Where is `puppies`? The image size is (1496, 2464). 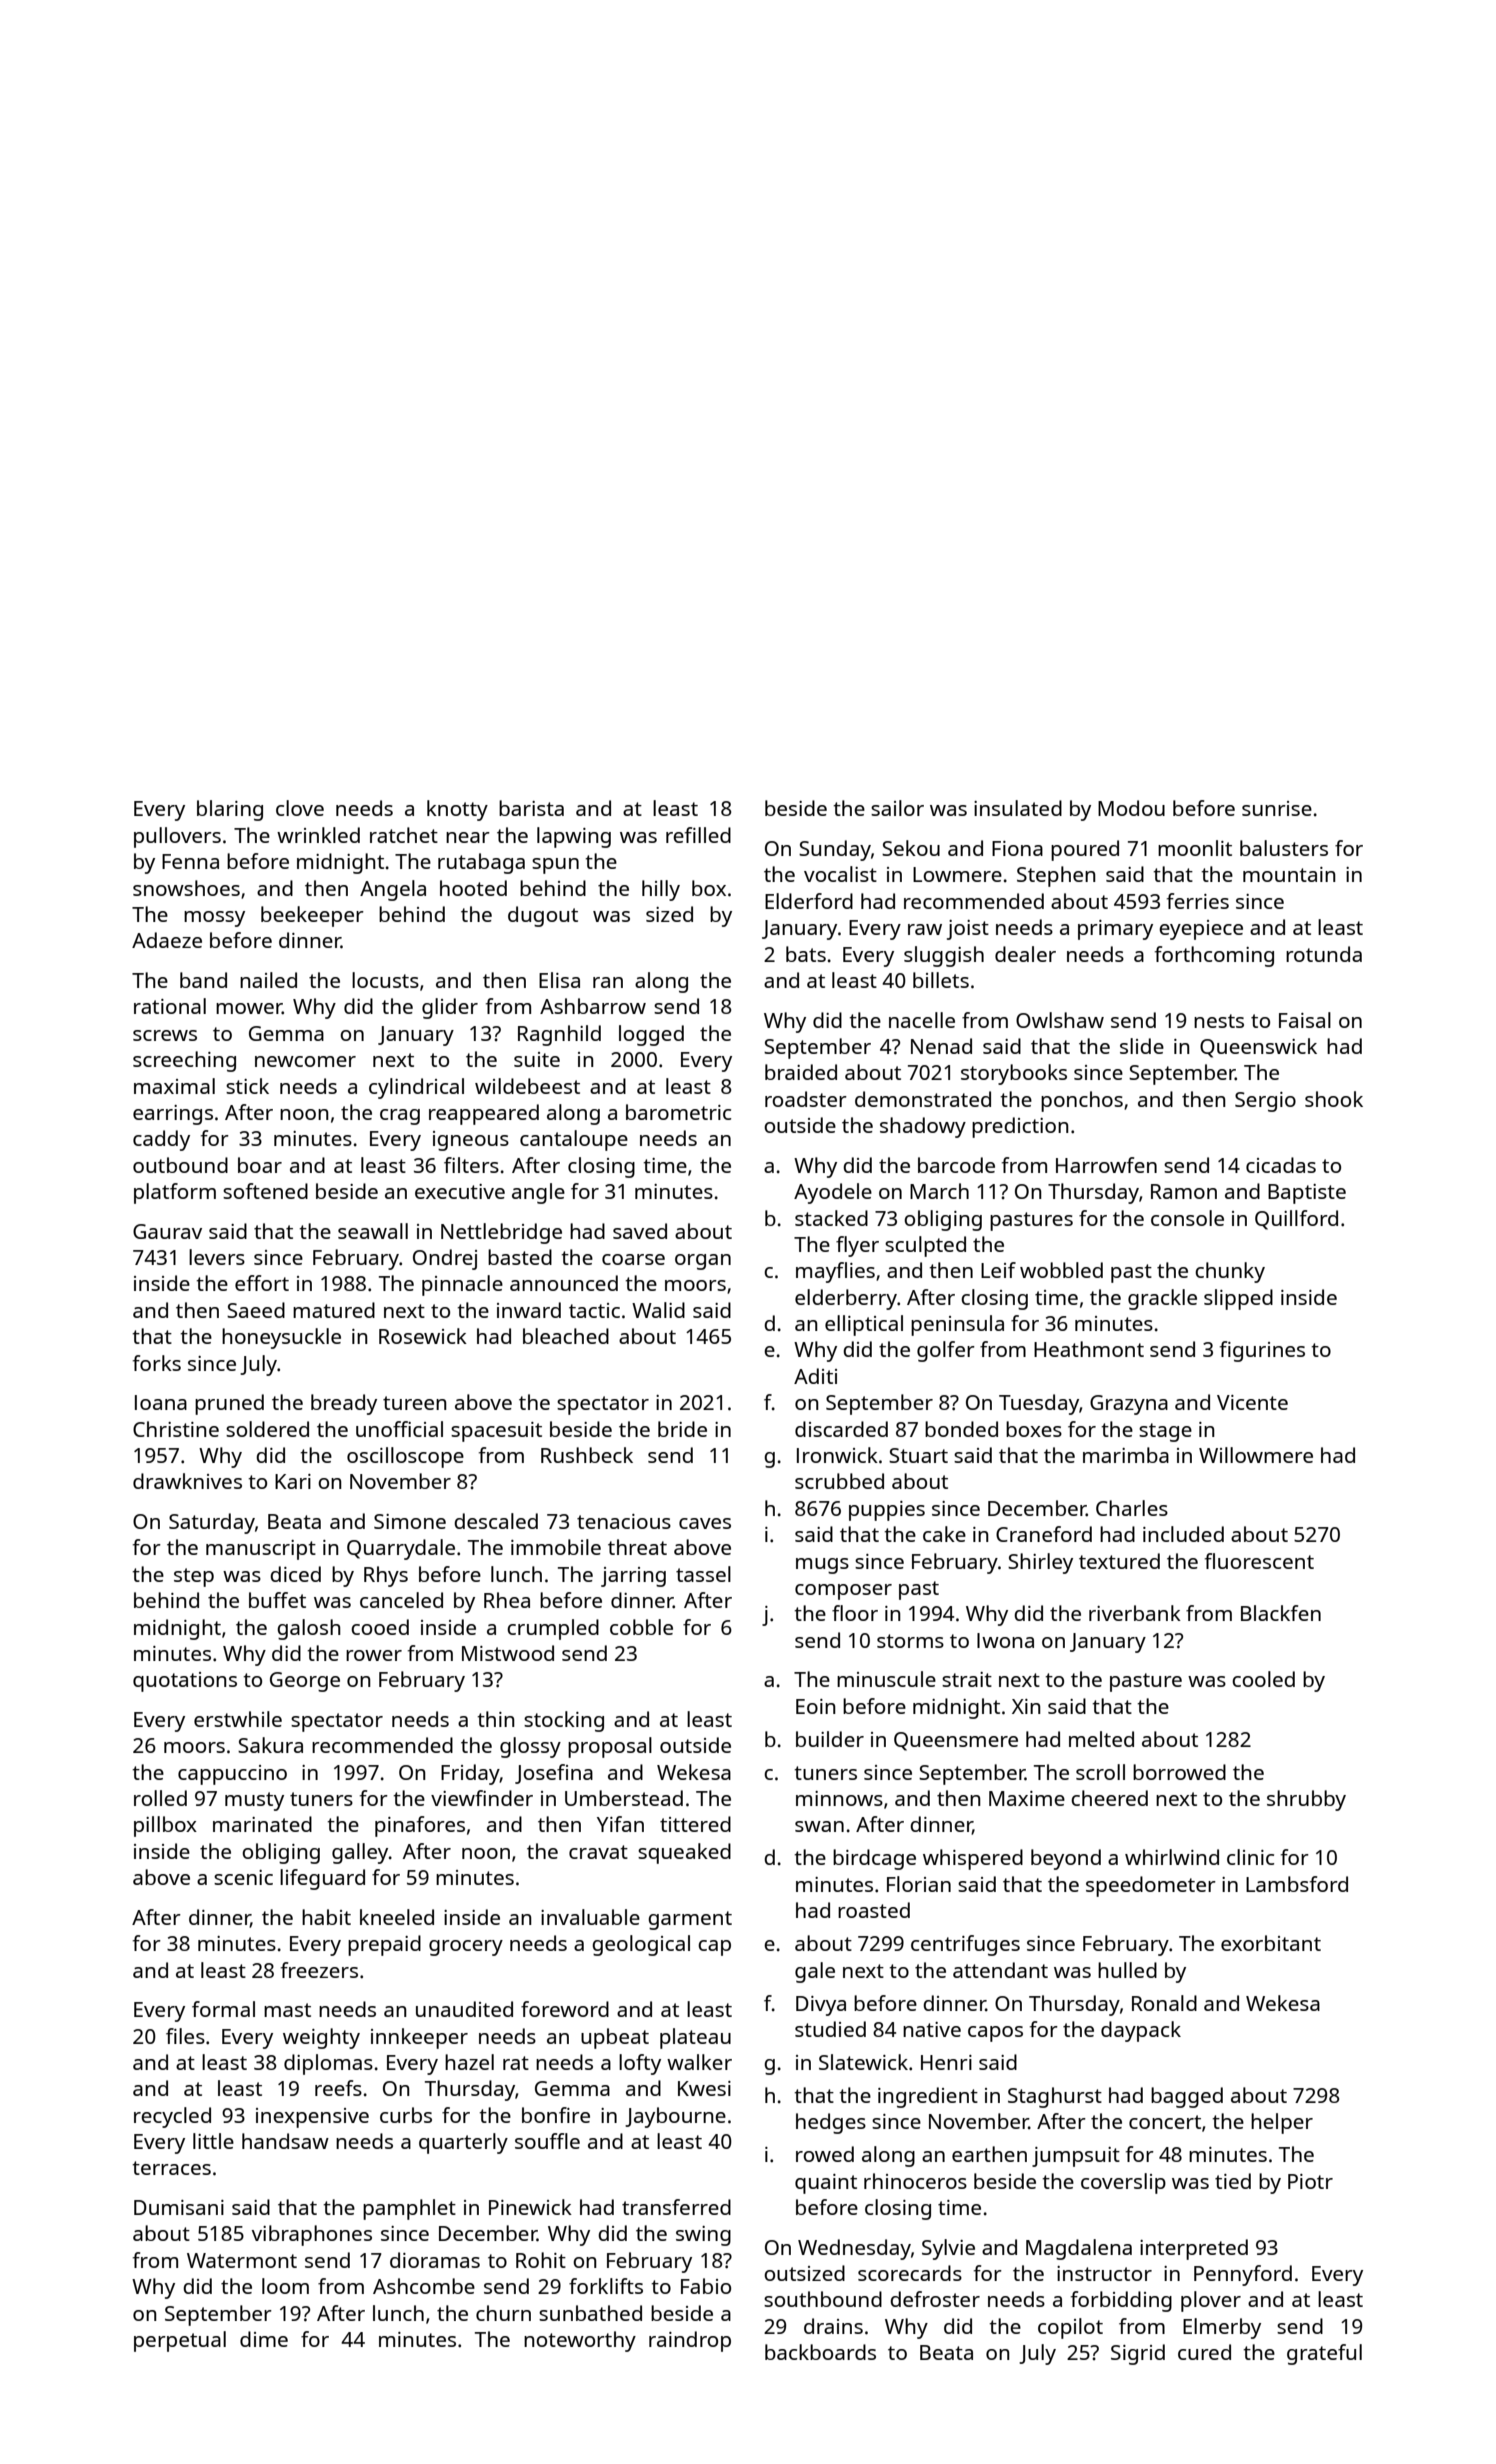 puppies is located at coordinates (887, 1511).
